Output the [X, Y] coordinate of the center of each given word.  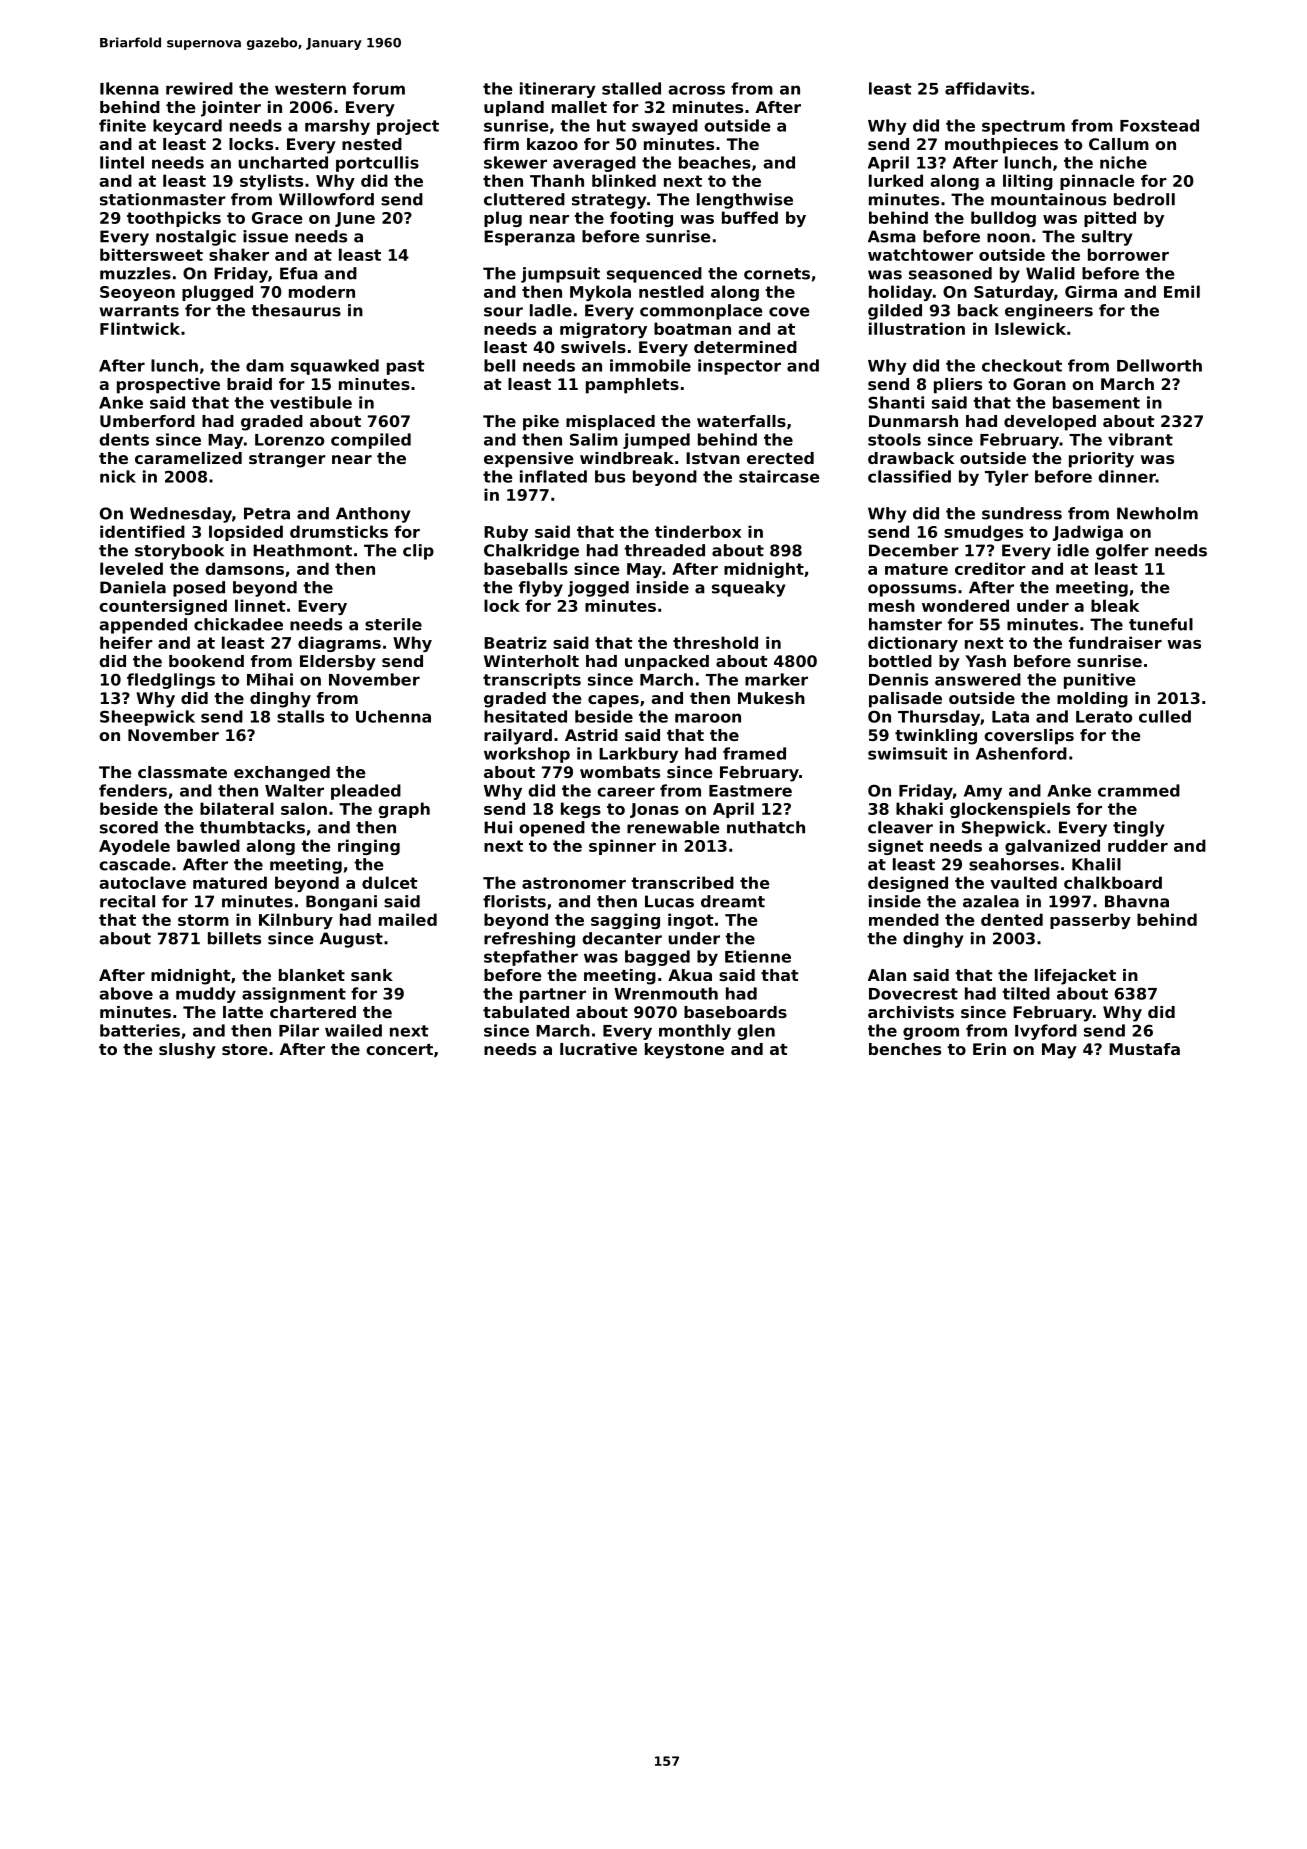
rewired [199, 88]
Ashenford [1021, 753]
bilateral [237, 808]
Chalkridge [531, 552]
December [914, 550]
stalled [631, 88]
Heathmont [302, 550]
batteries [140, 1030]
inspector [739, 367]
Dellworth [1159, 365]
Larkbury [638, 755]
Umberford [147, 421]
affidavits [987, 88]
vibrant [1140, 439]
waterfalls [741, 421]
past [406, 367]
